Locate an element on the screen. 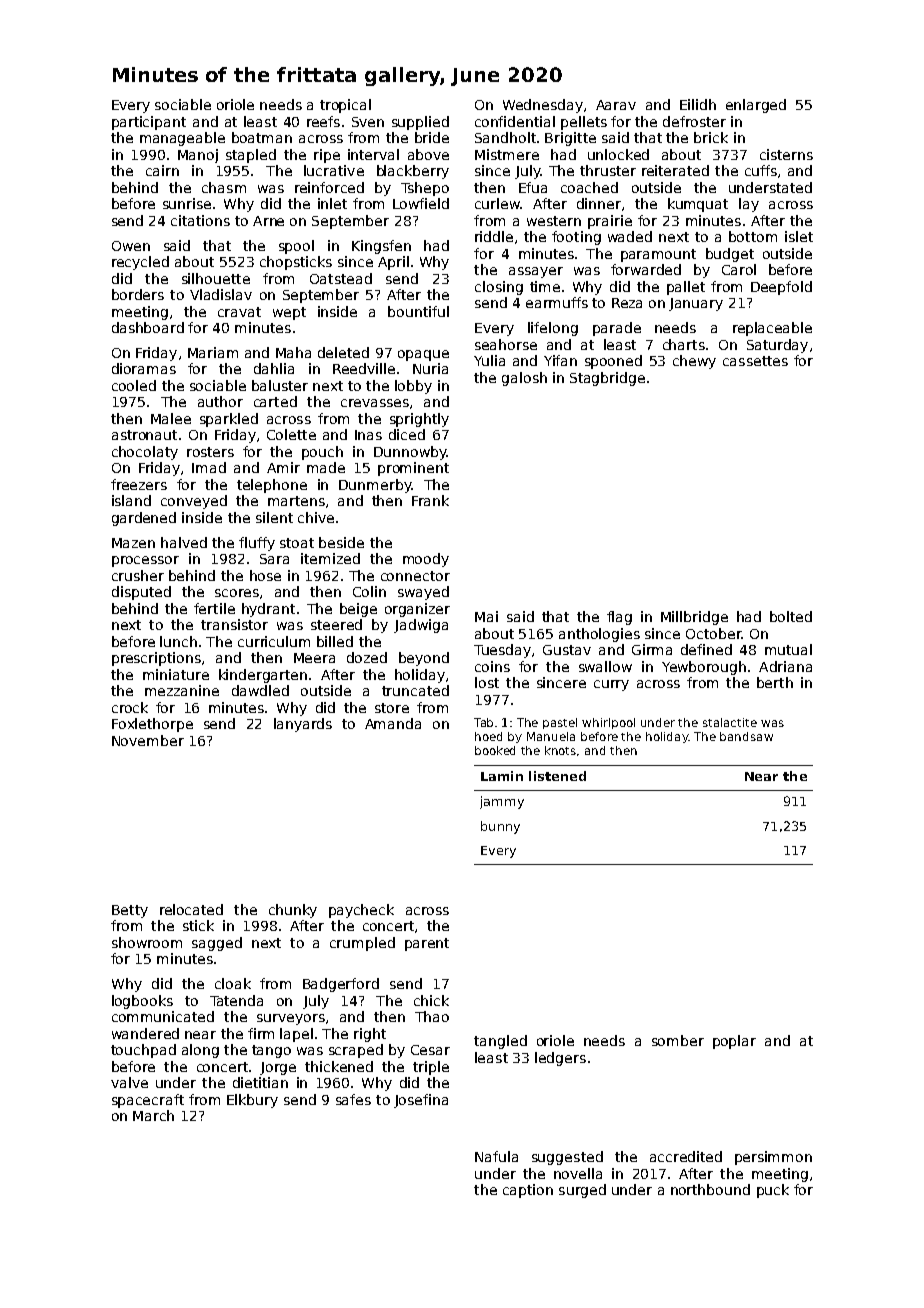 The image size is (924, 1308). stalactite is located at coordinates (730, 722).
